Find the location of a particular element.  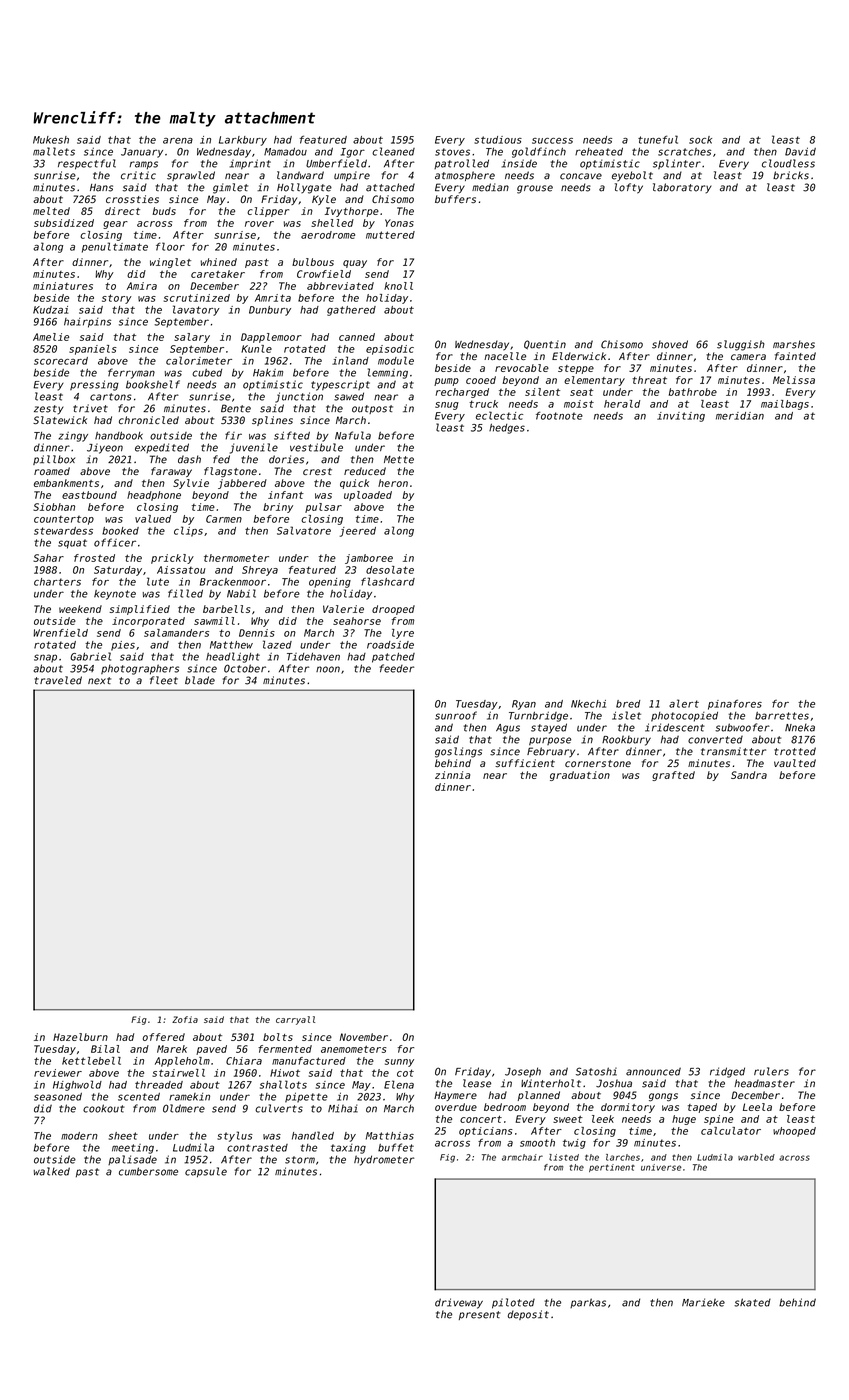

inviting is located at coordinates (681, 417).
